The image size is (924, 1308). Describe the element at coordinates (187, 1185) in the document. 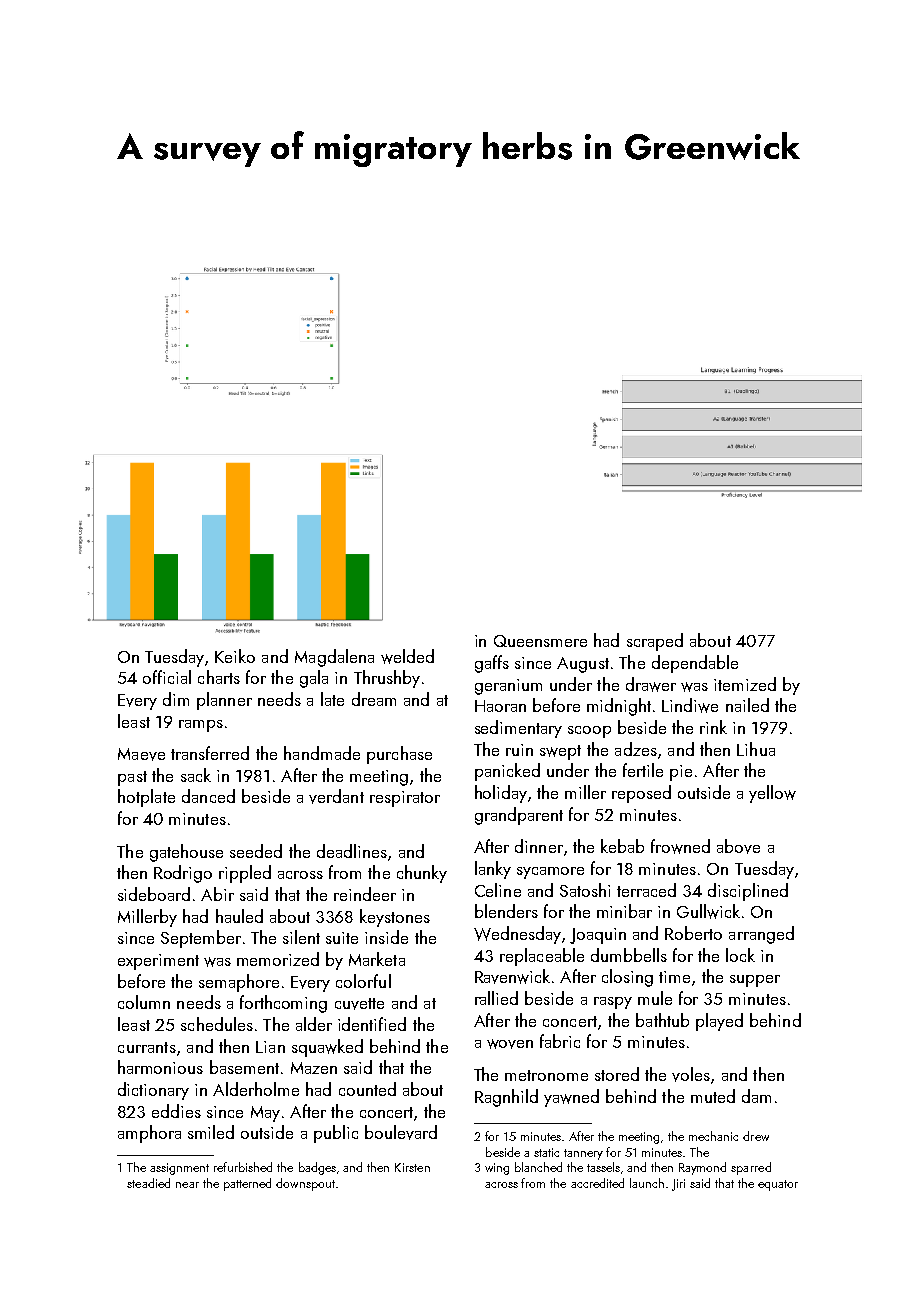

I see `near` at that location.
